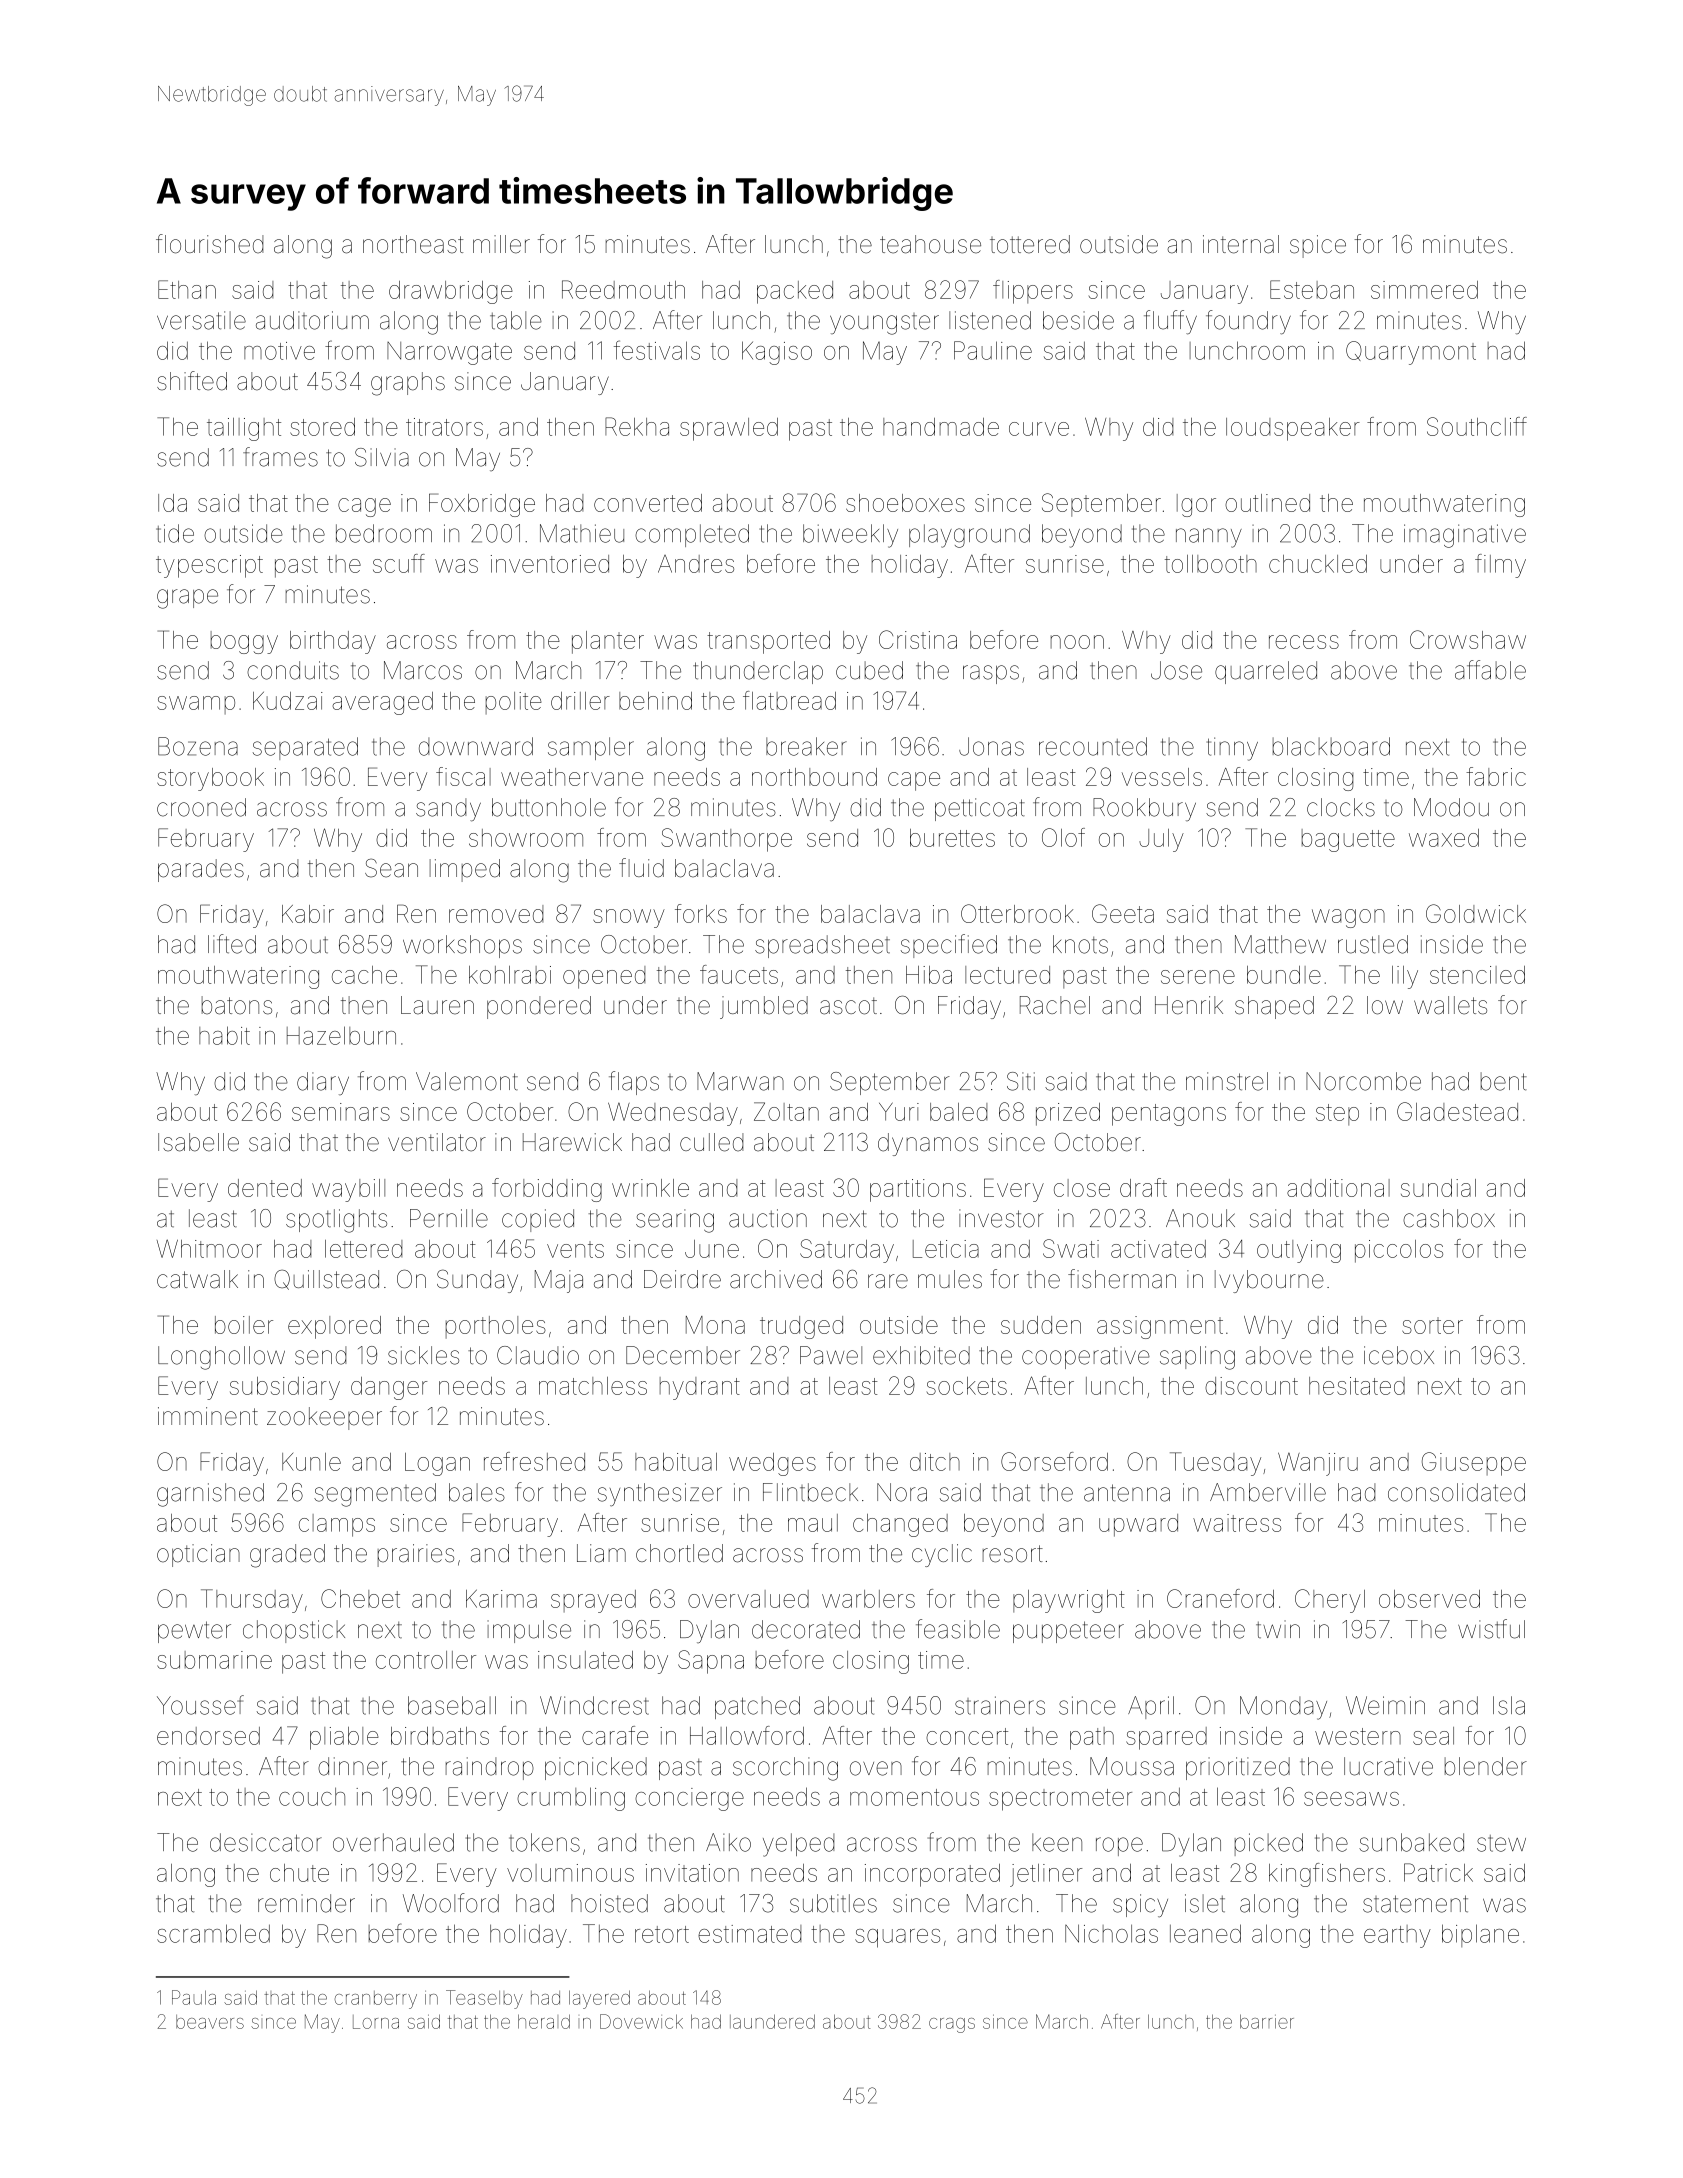 The height and width of the screenshot is (2178, 1683). What do you see at coordinates (1241, 244) in the screenshot?
I see `internal` at bounding box center [1241, 244].
